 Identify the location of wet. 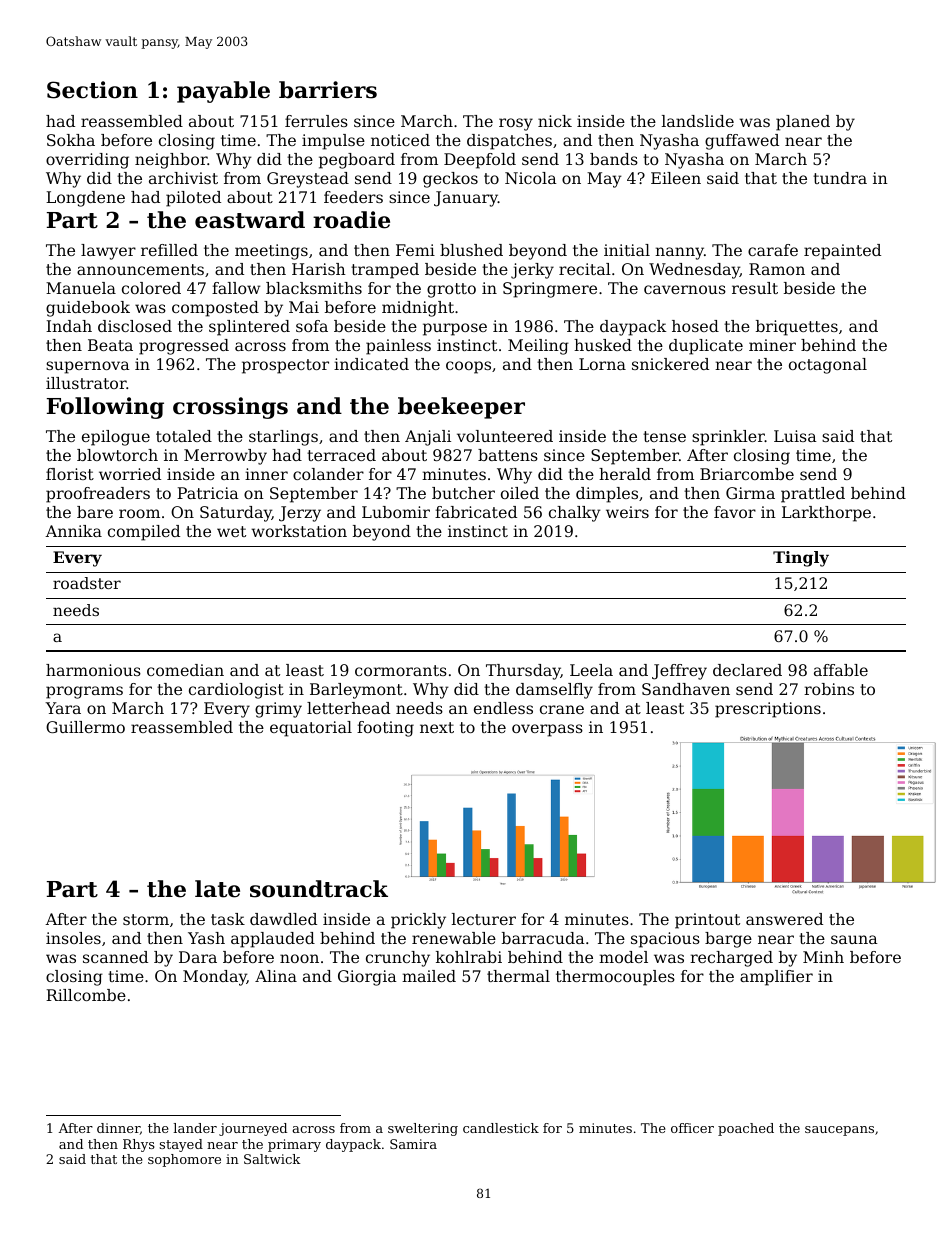
(231, 531).
